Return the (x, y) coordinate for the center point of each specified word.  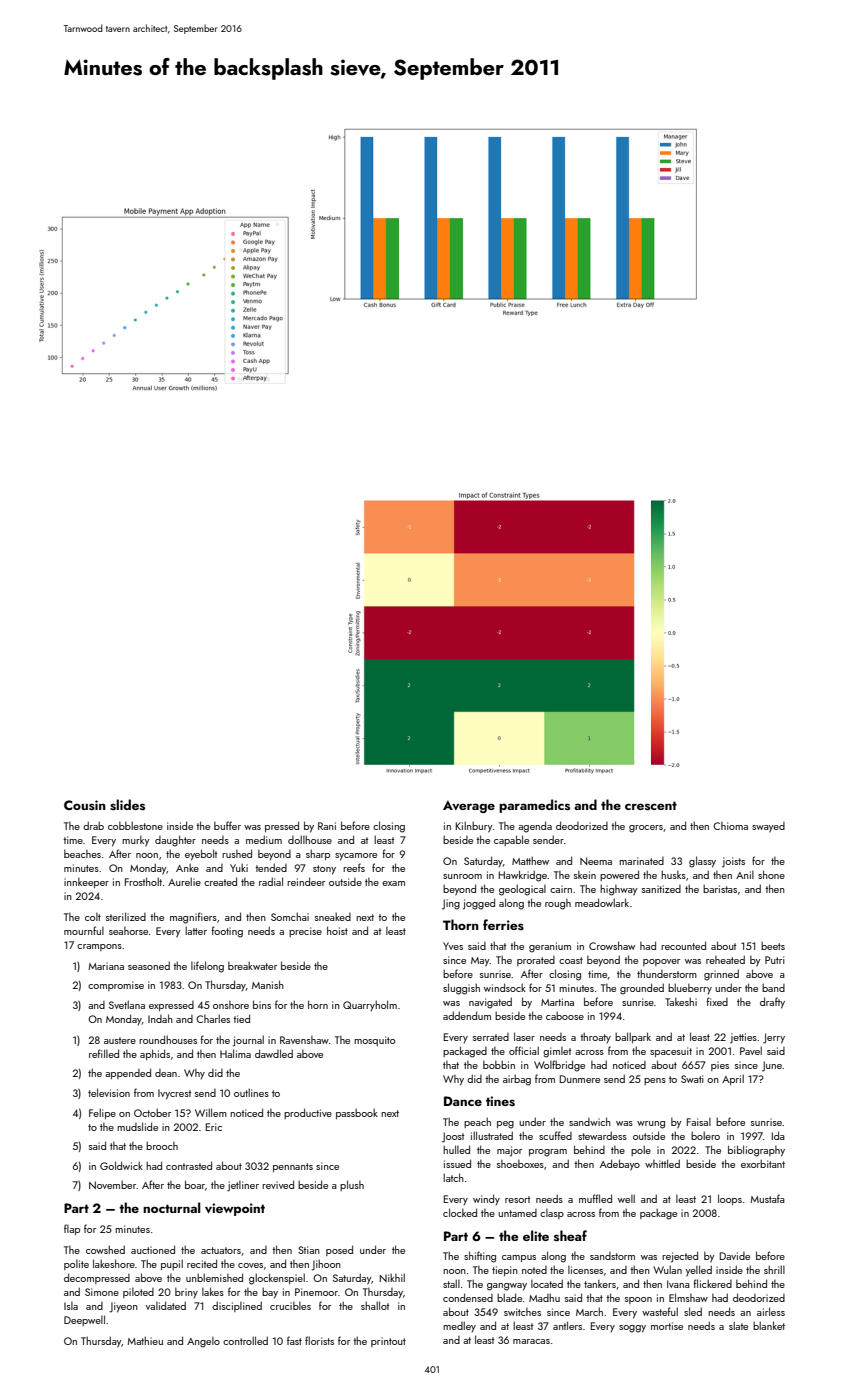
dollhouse (310, 839)
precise (305, 932)
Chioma (730, 826)
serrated (491, 1037)
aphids (155, 1054)
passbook (357, 1114)
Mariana (106, 966)
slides (127, 805)
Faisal (699, 1122)
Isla (71, 1306)
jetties (743, 1038)
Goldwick (121, 1165)
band (773, 988)
